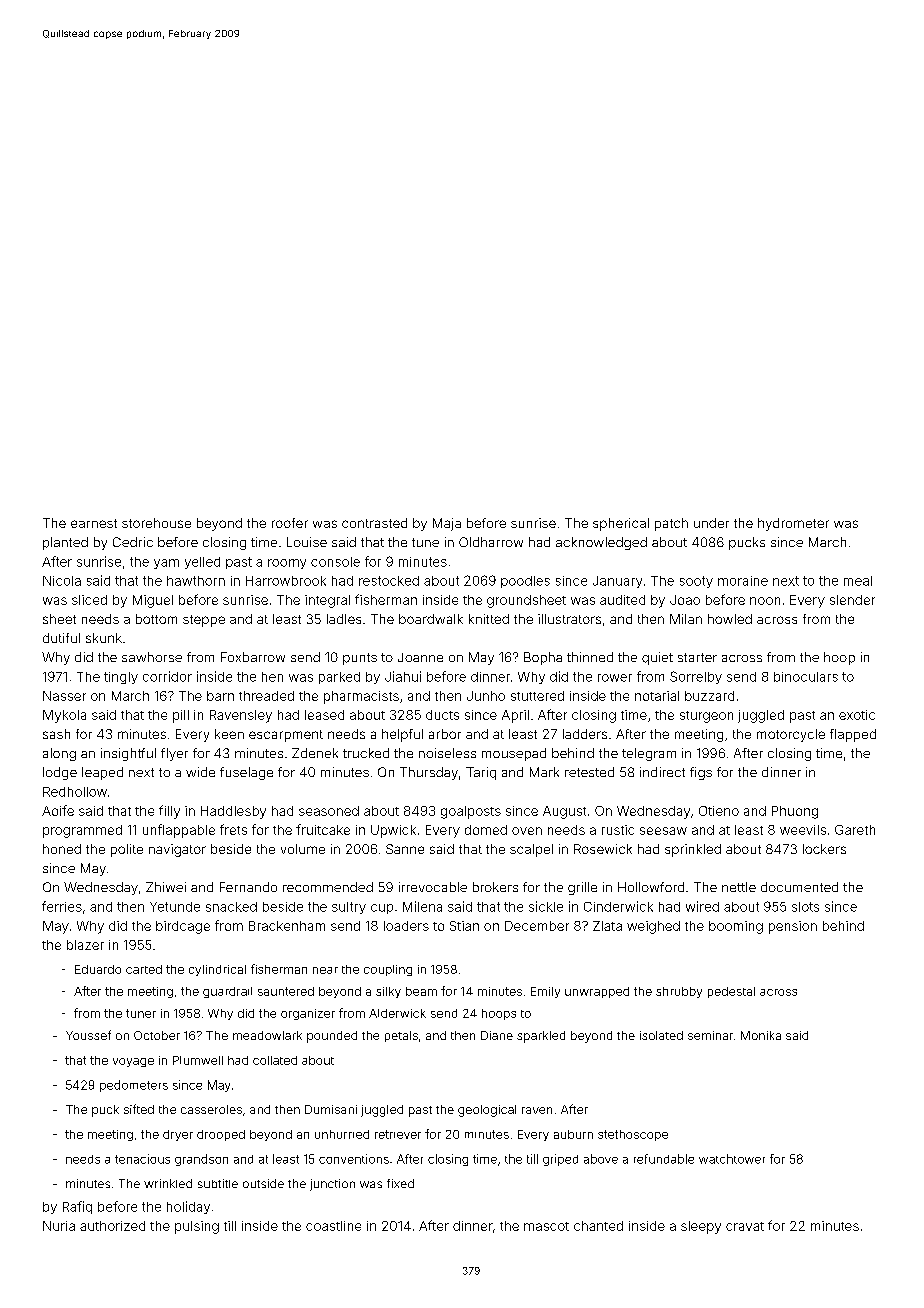  I want to click on moraine, so click(743, 581).
